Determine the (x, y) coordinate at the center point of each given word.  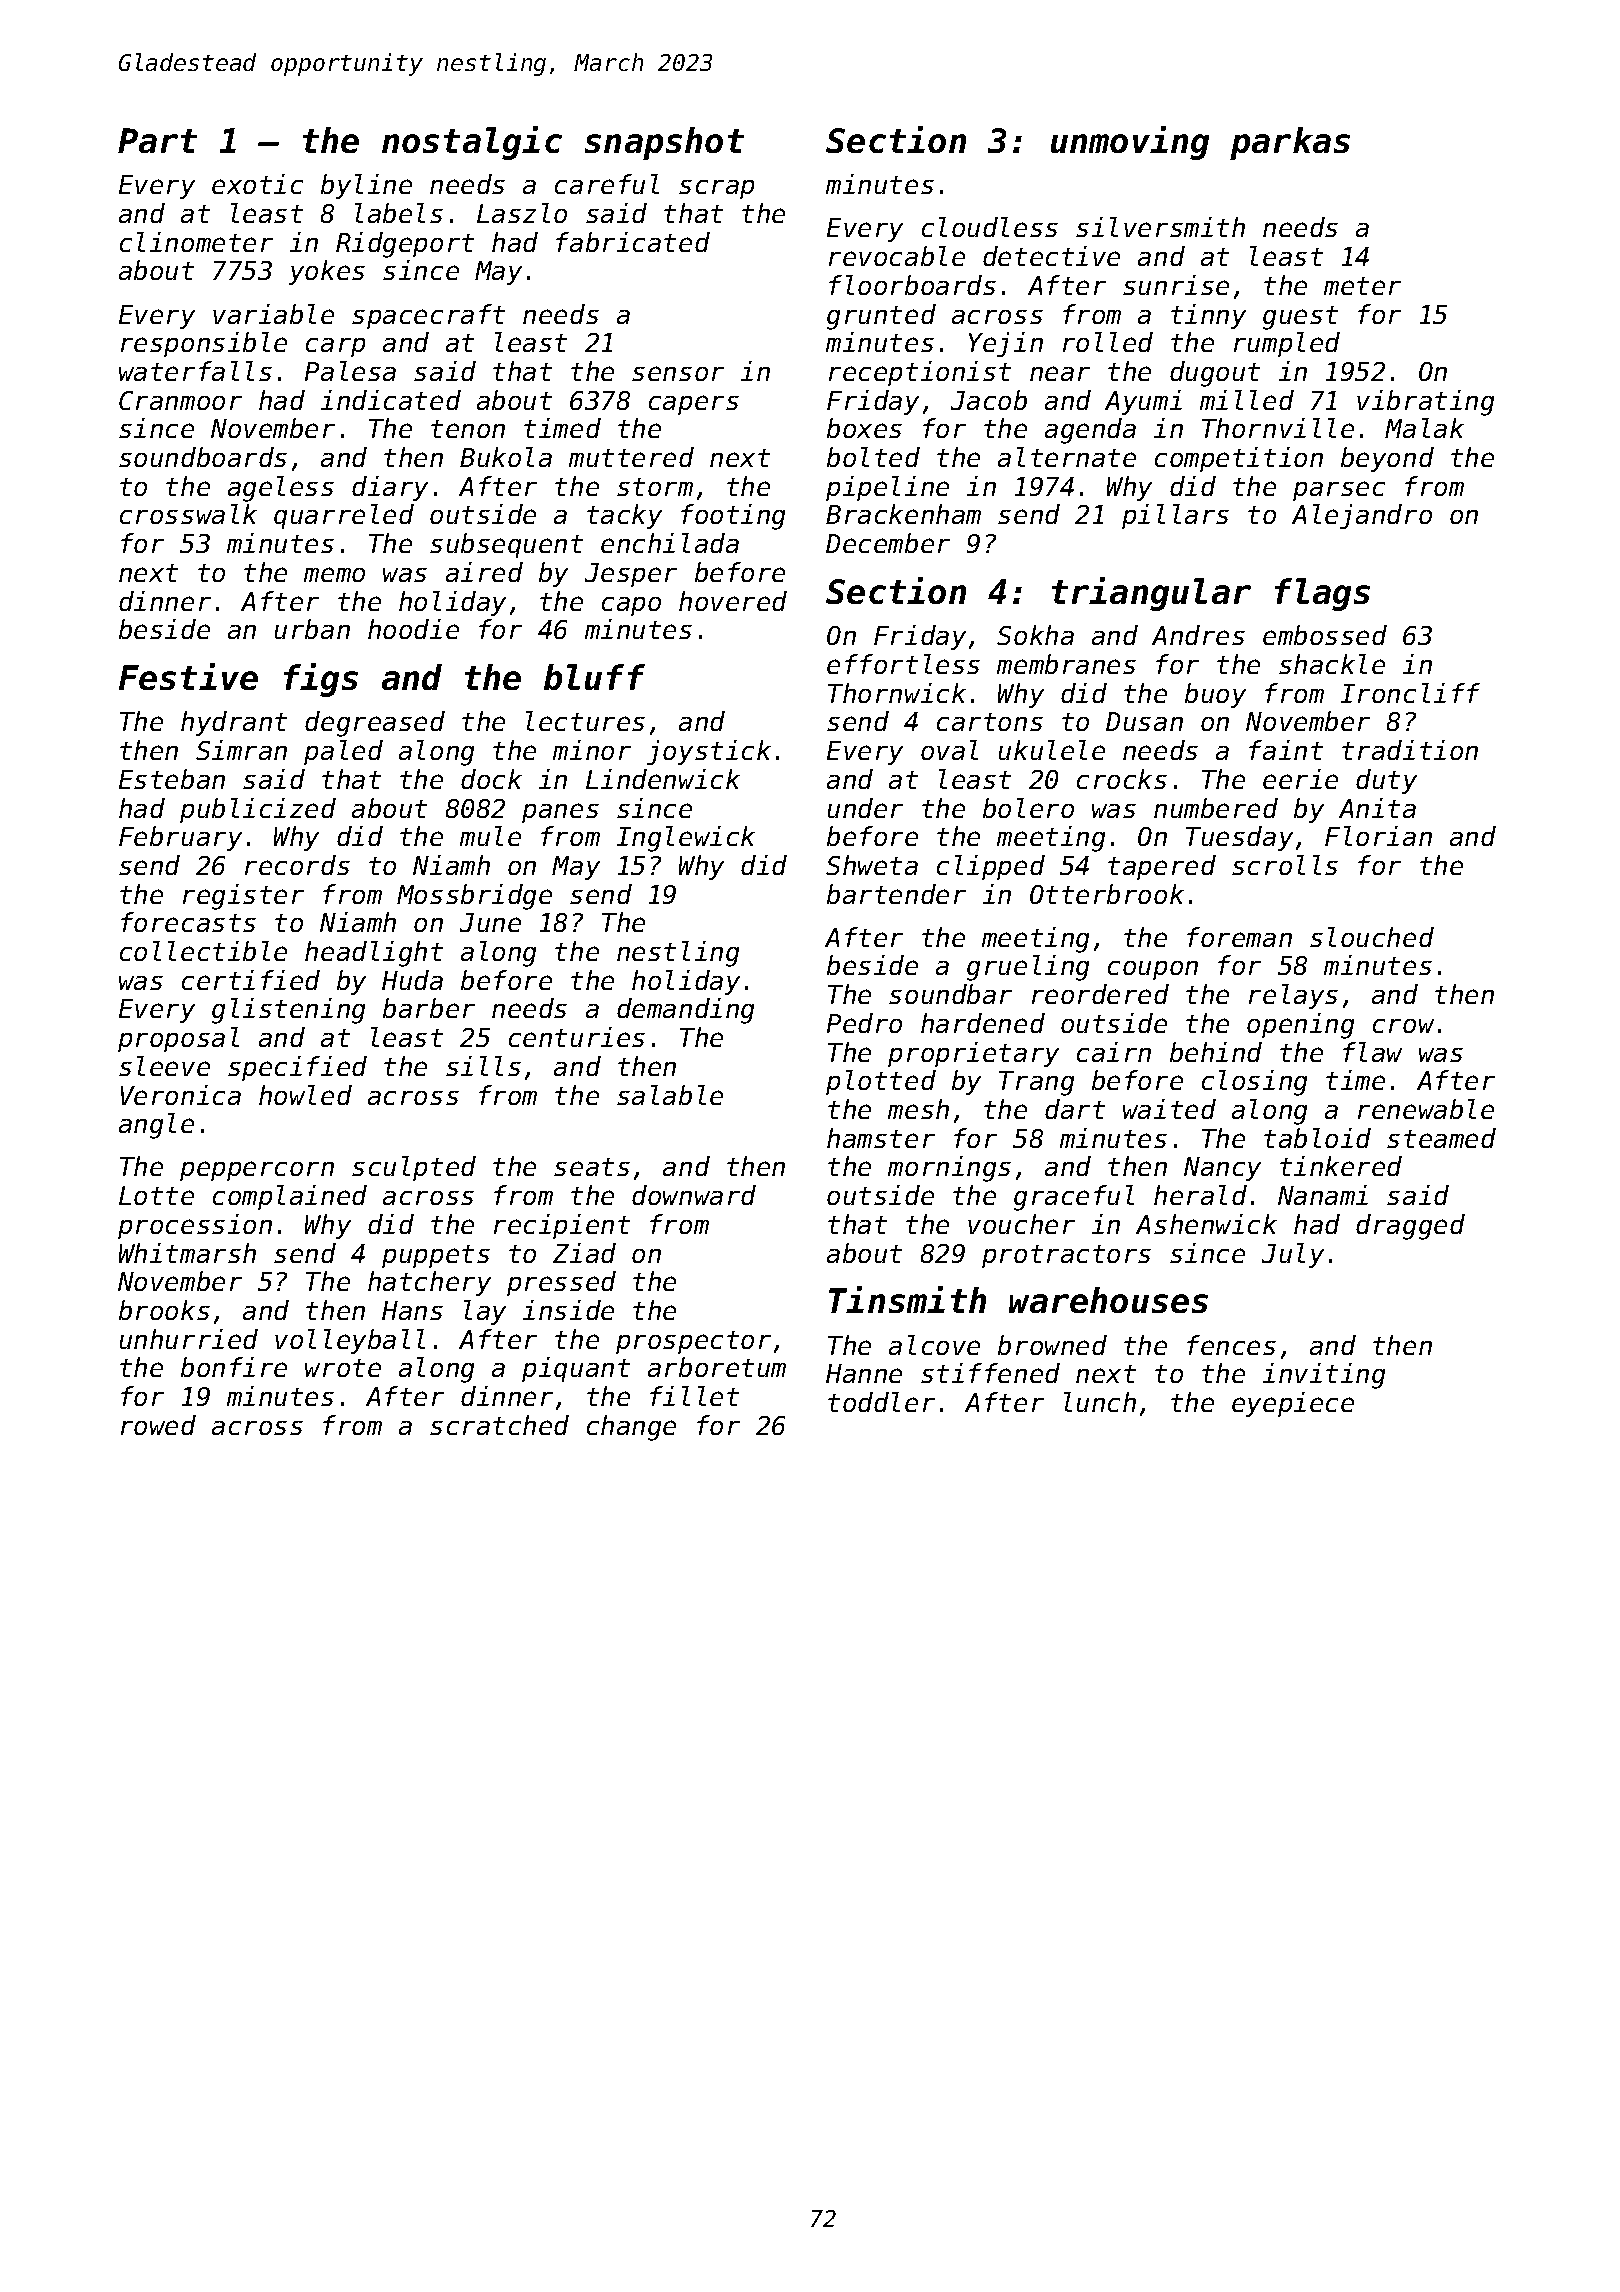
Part (157, 140)
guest (1300, 318)
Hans (412, 1310)
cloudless (990, 227)
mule (490, 836)
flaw (1372, 1052)
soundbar (950, 994)
